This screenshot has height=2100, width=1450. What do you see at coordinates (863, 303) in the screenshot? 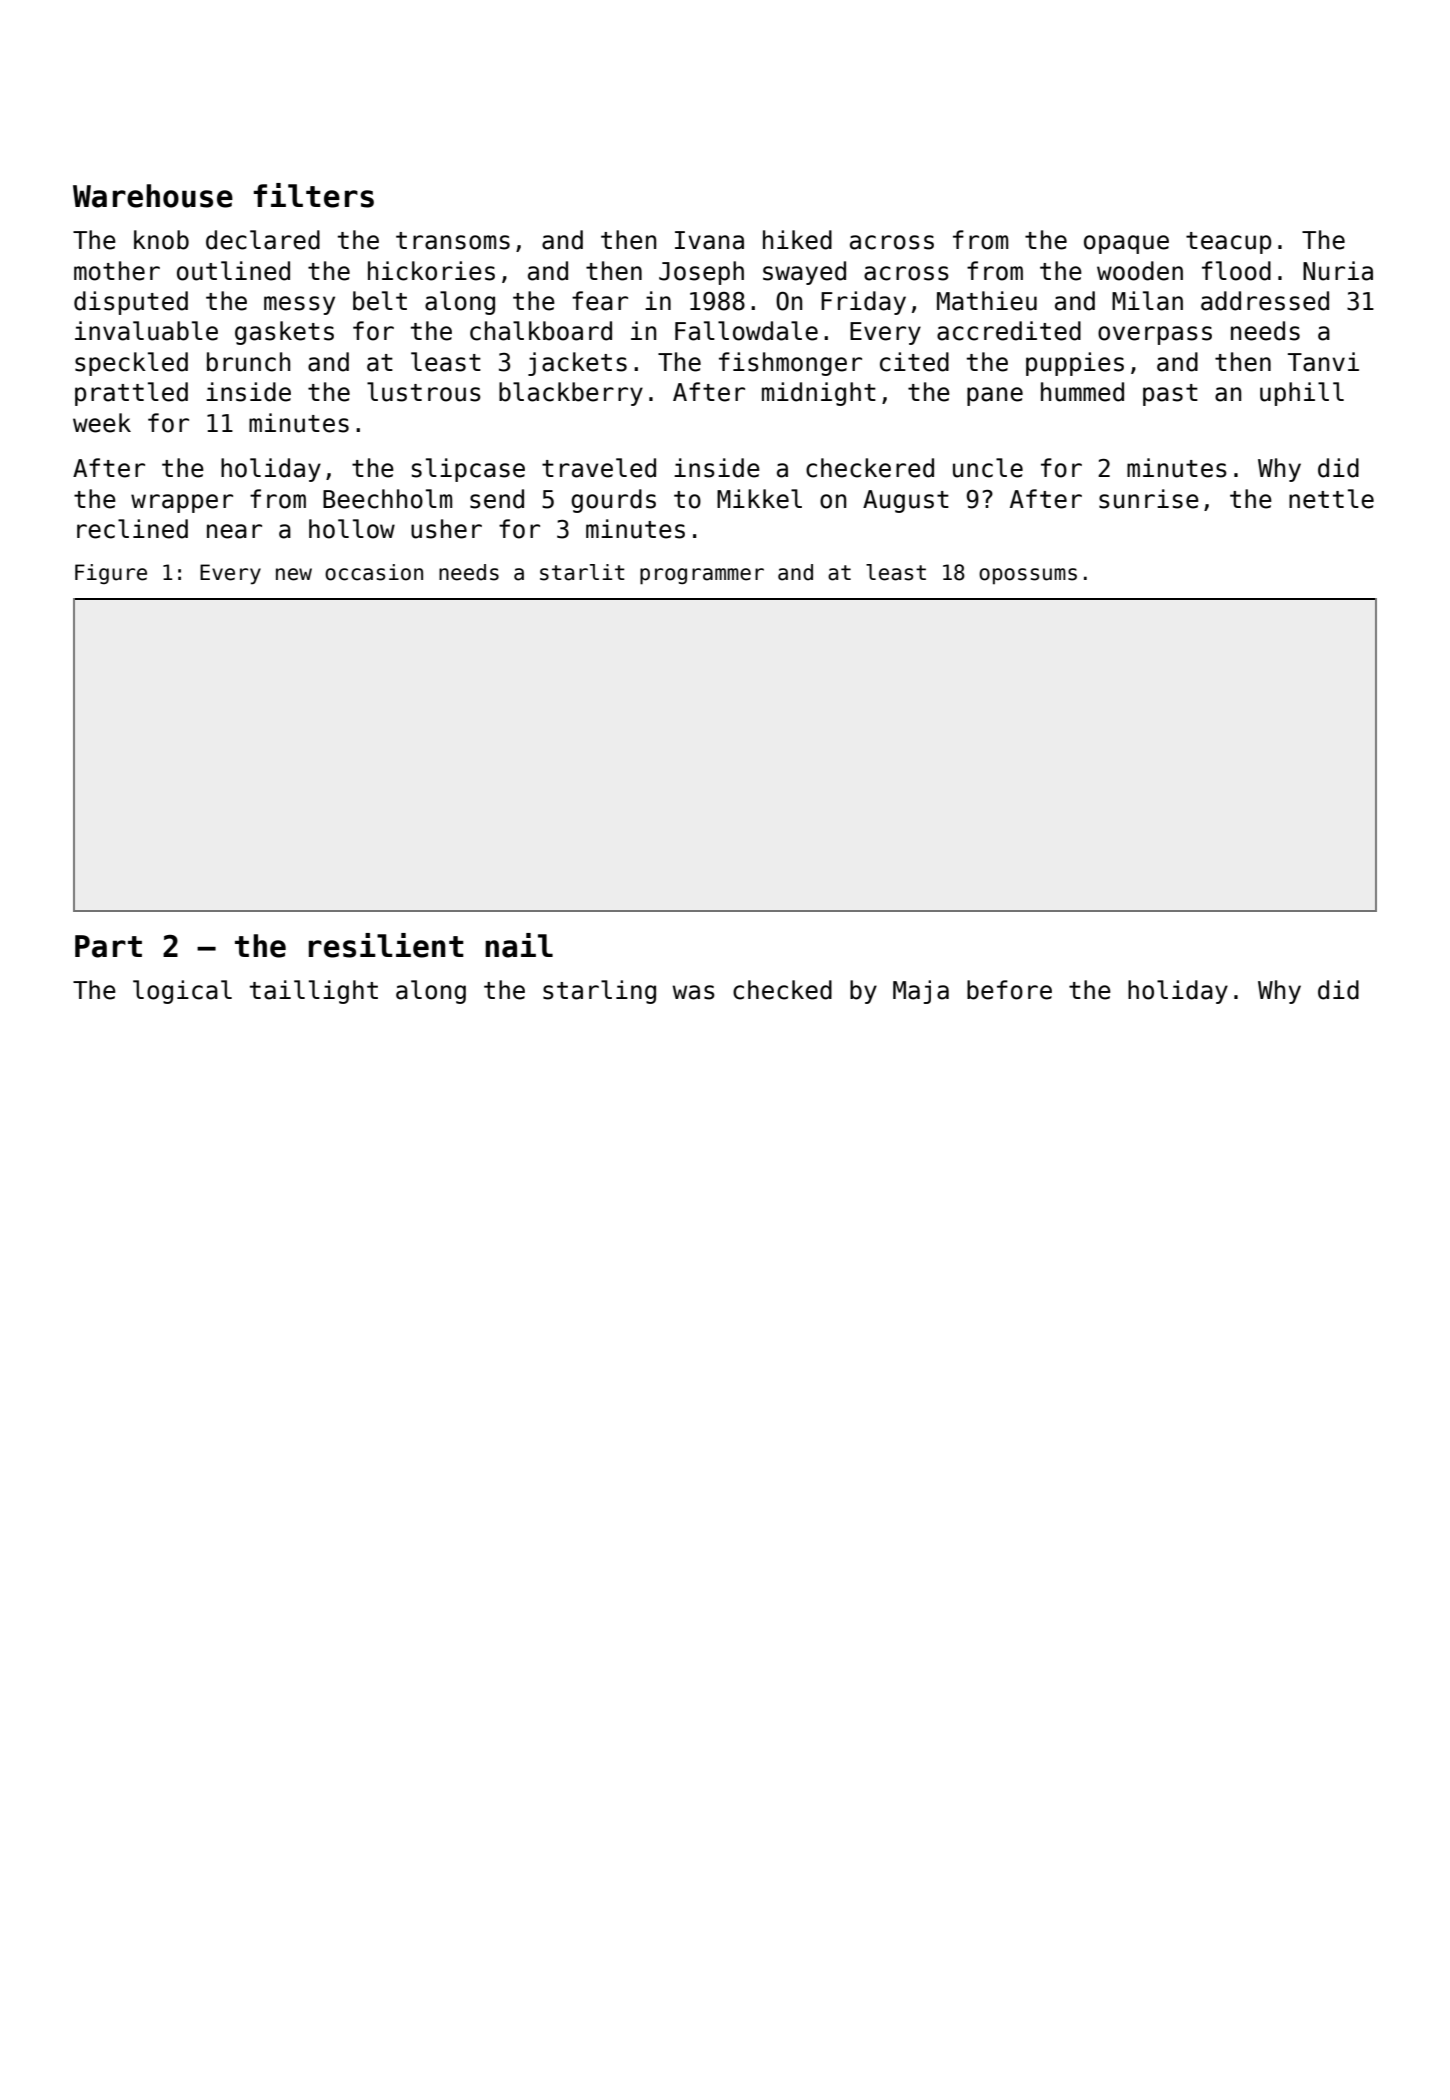
I see `Friday` at bounding box center [863, 303].
